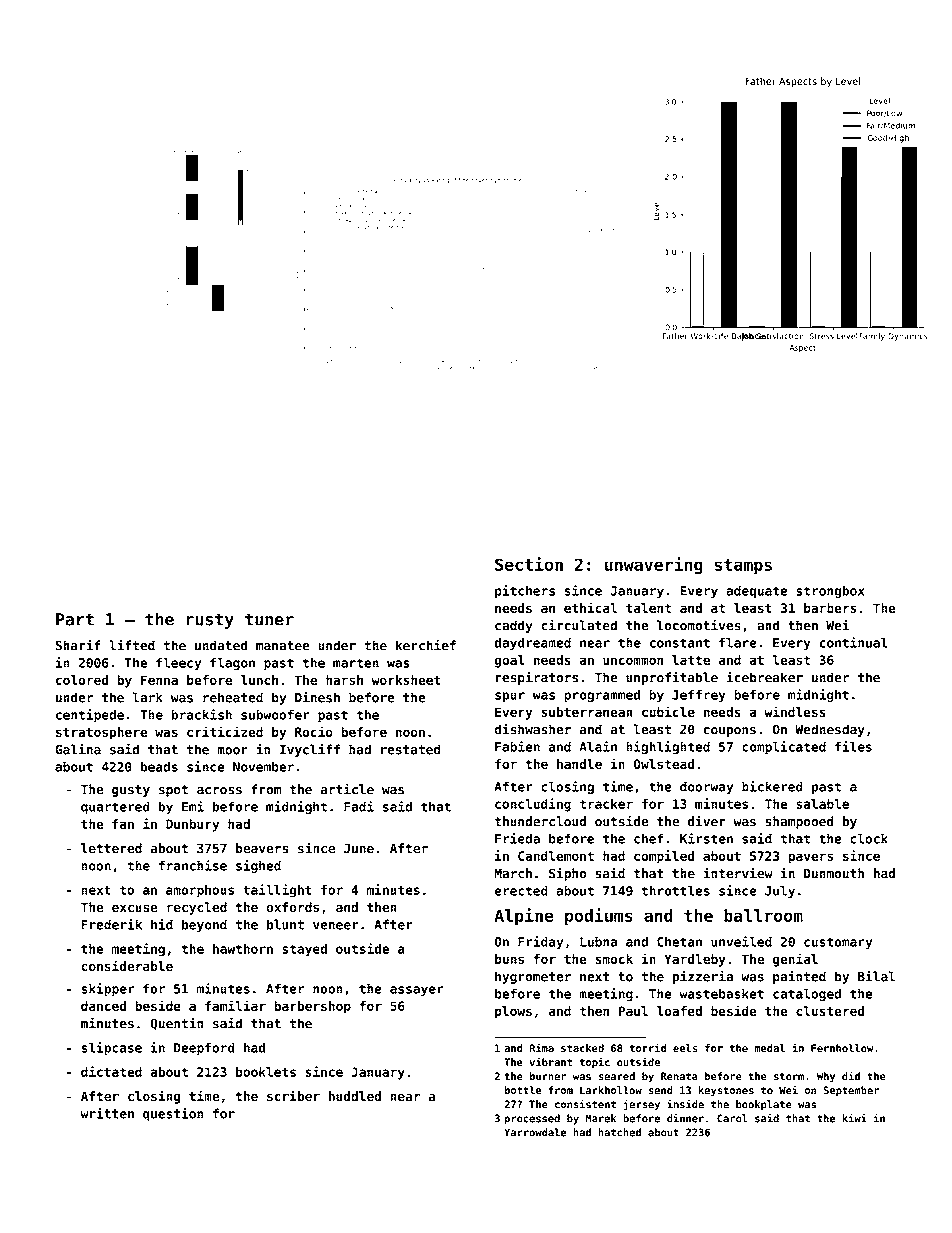 The height and width of the page is (1233, 952). I want to click on stamps, so click(743, 567).
